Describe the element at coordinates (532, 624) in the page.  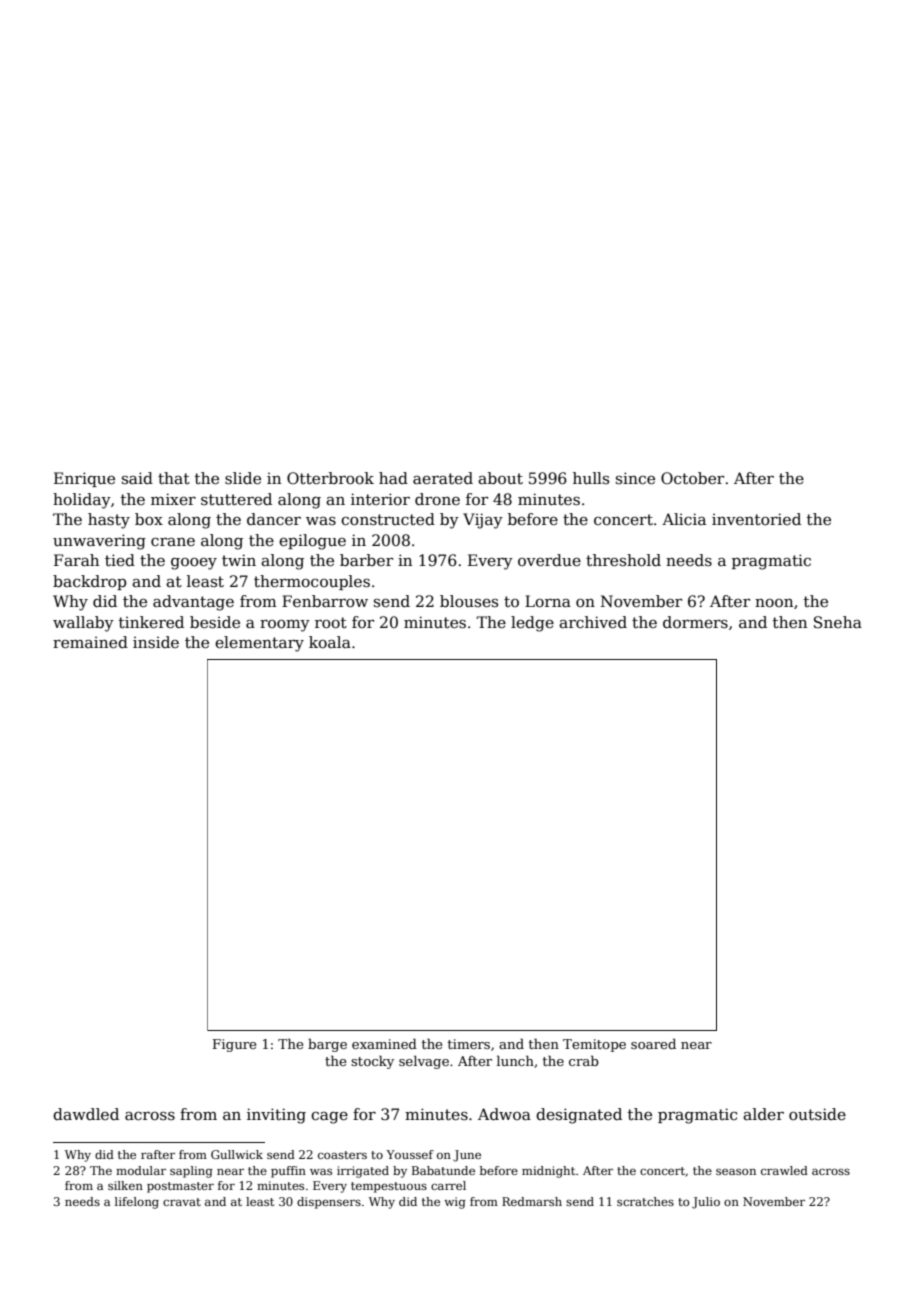
I see `ledge` at that location.
